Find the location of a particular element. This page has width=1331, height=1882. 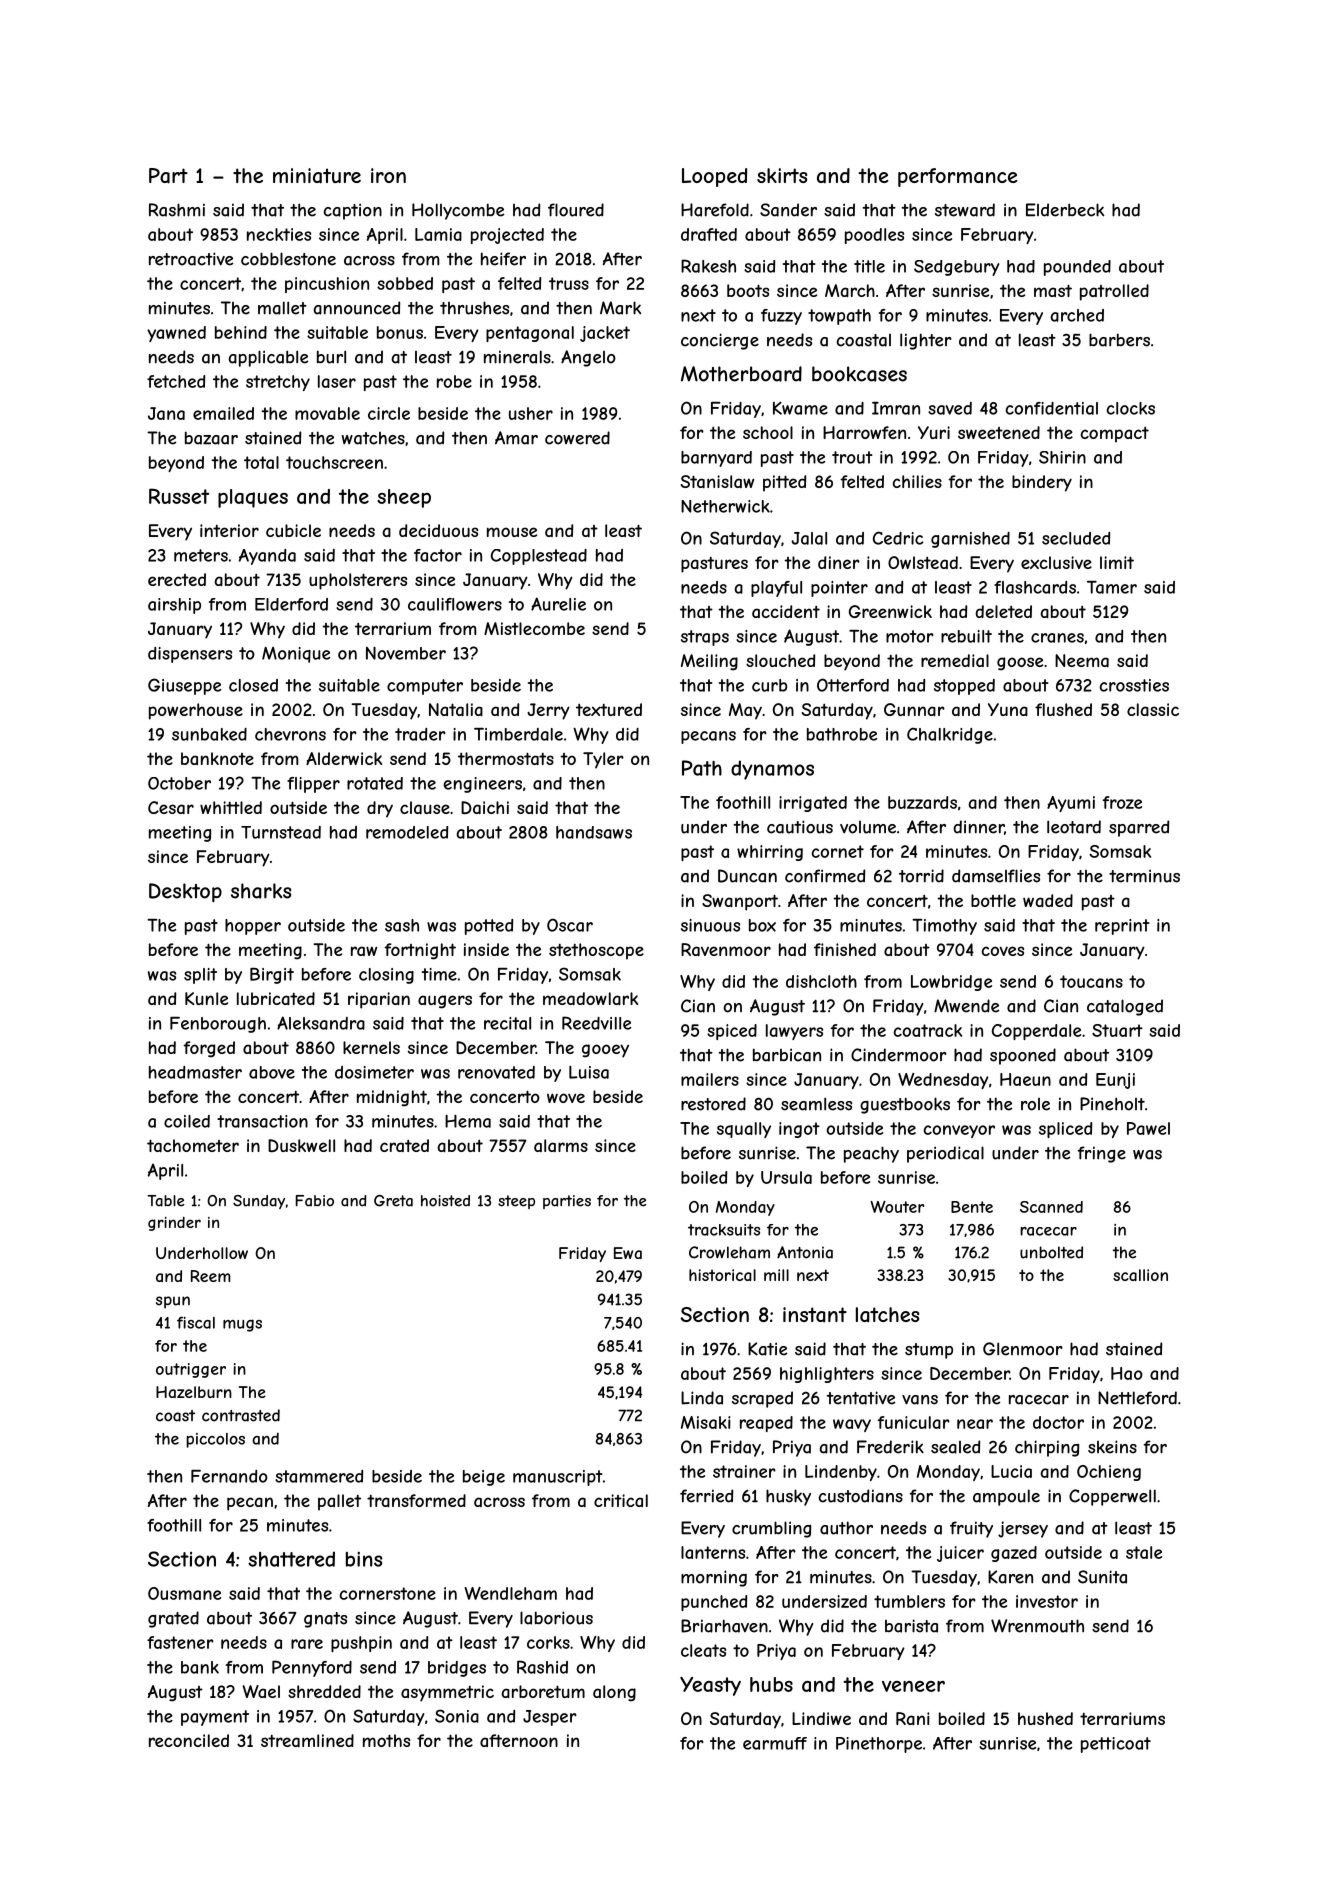

petticoat is located at coordinates (1116, 1745).
